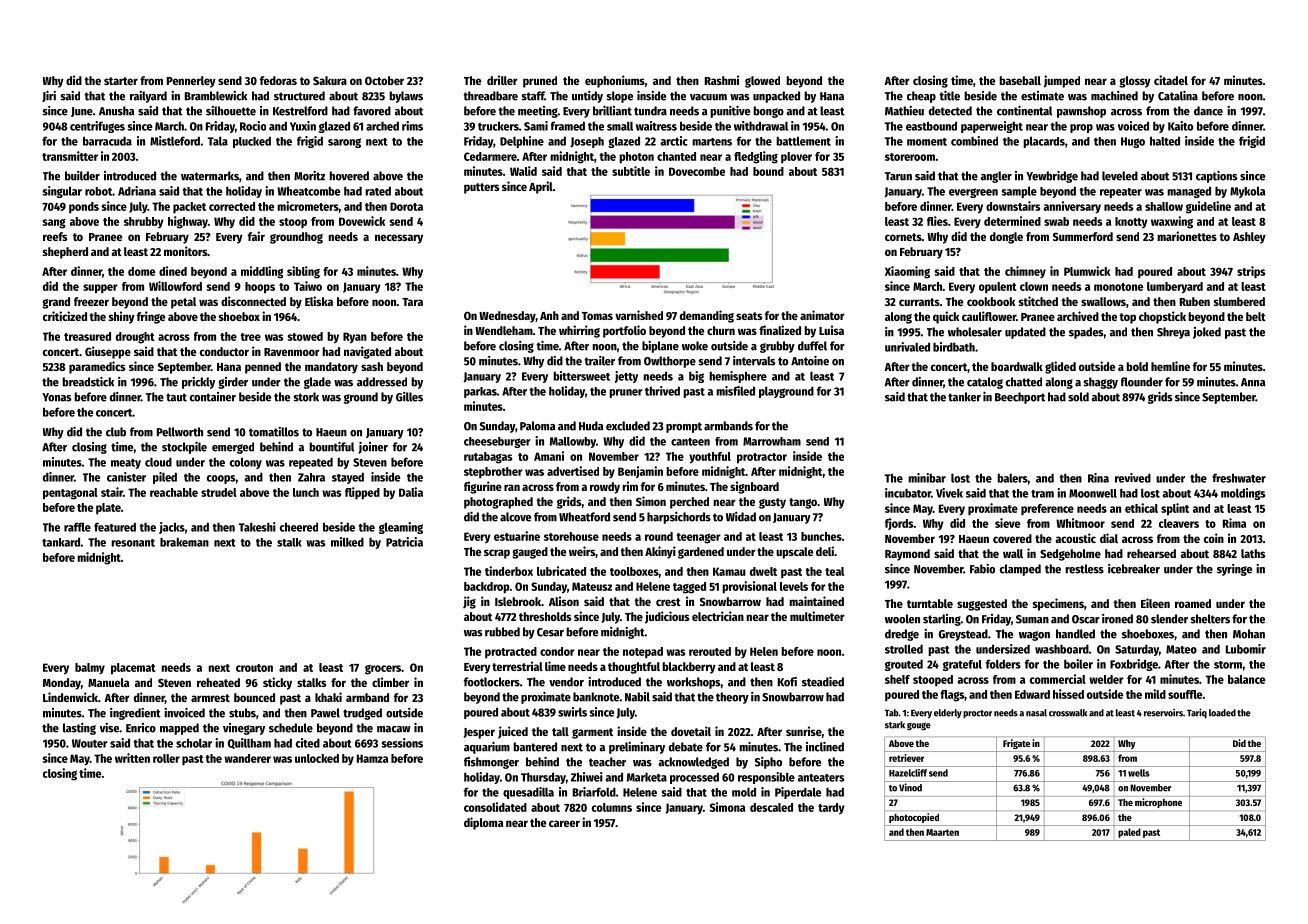 Image resolution: width=1308 pixels, height=924 pixels. Describe the element at coordinates (1170, 366) in the screenshot. I see `hemline` at that location.
